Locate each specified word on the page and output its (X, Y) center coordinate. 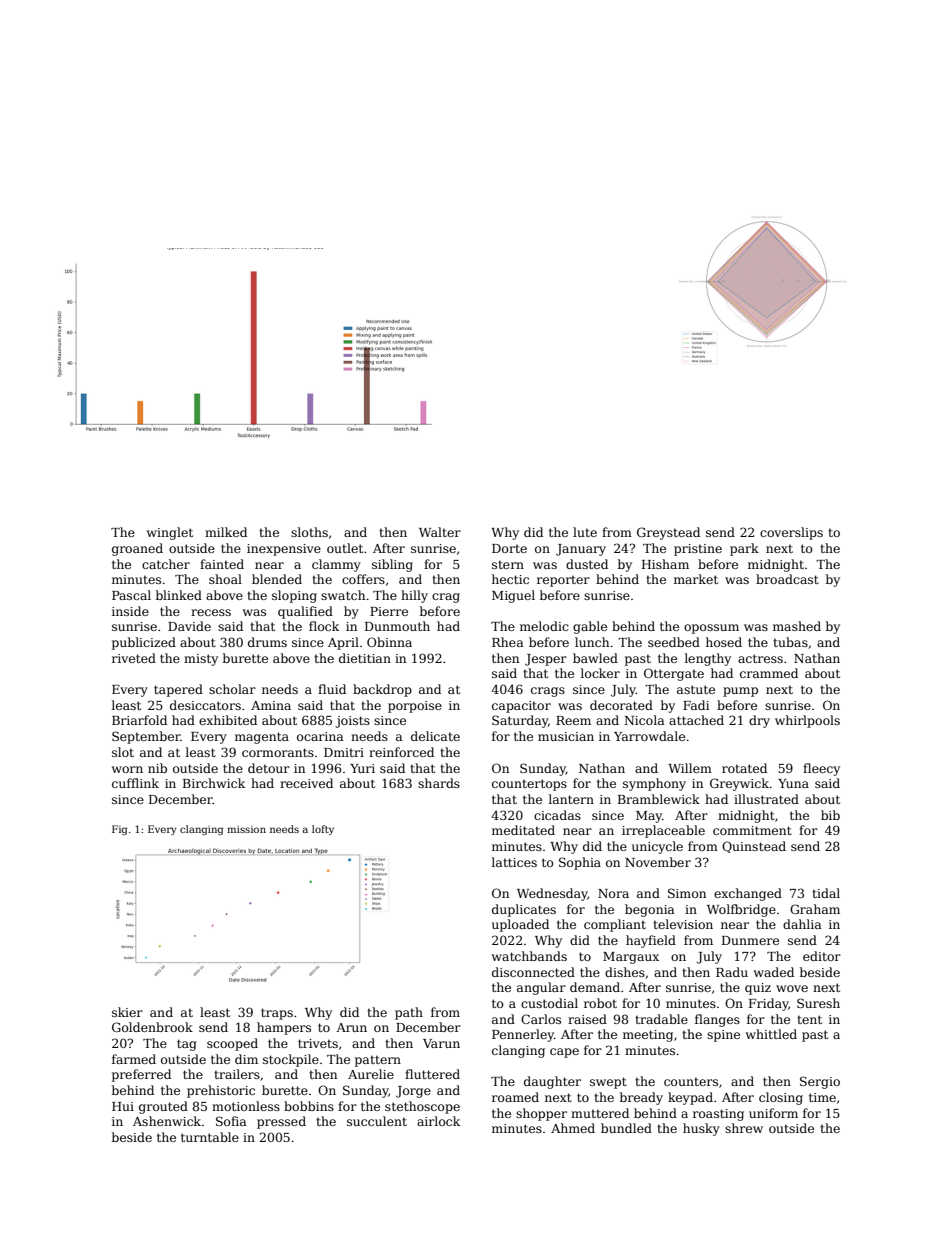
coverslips (791, 533)
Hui (123, 1106)
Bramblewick (659, 799)
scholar (232, 689)
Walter (440, 532)
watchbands (529, 956)
